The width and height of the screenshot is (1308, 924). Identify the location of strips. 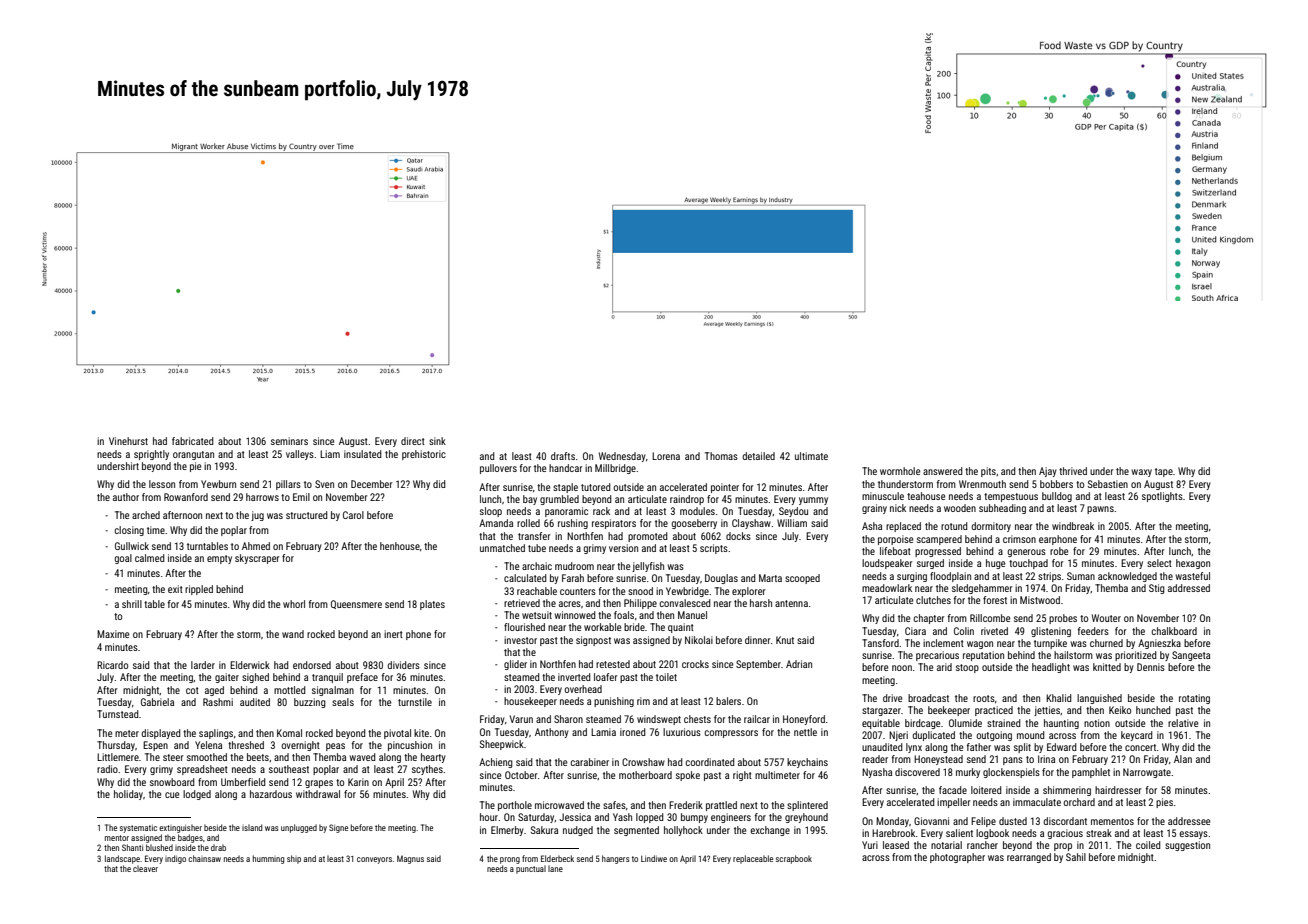
(1049, 577).
